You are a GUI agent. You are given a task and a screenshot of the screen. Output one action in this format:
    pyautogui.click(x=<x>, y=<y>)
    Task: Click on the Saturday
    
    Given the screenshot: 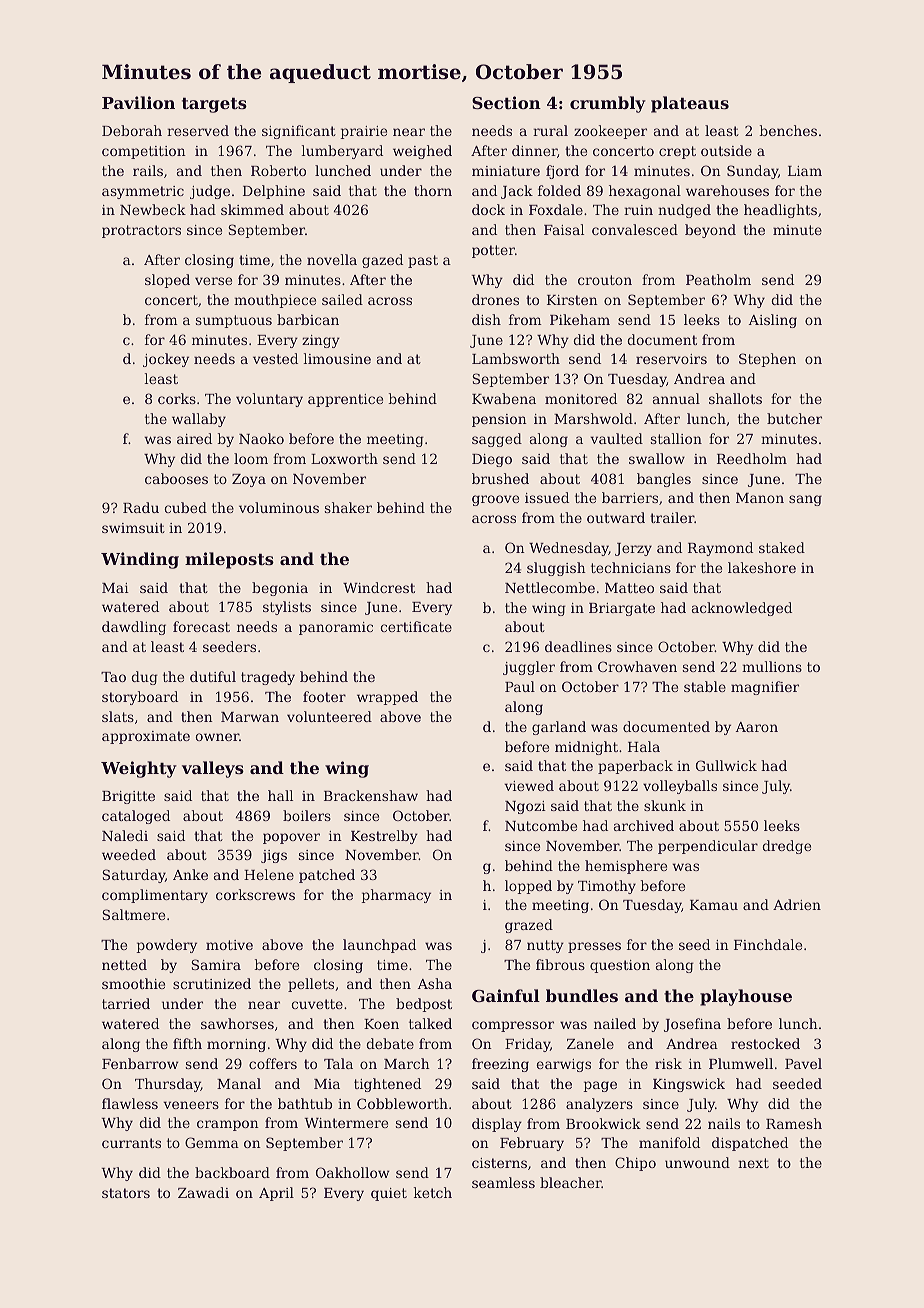 What is the action you would take?
    pyautogui.click(x=133, y=876)
